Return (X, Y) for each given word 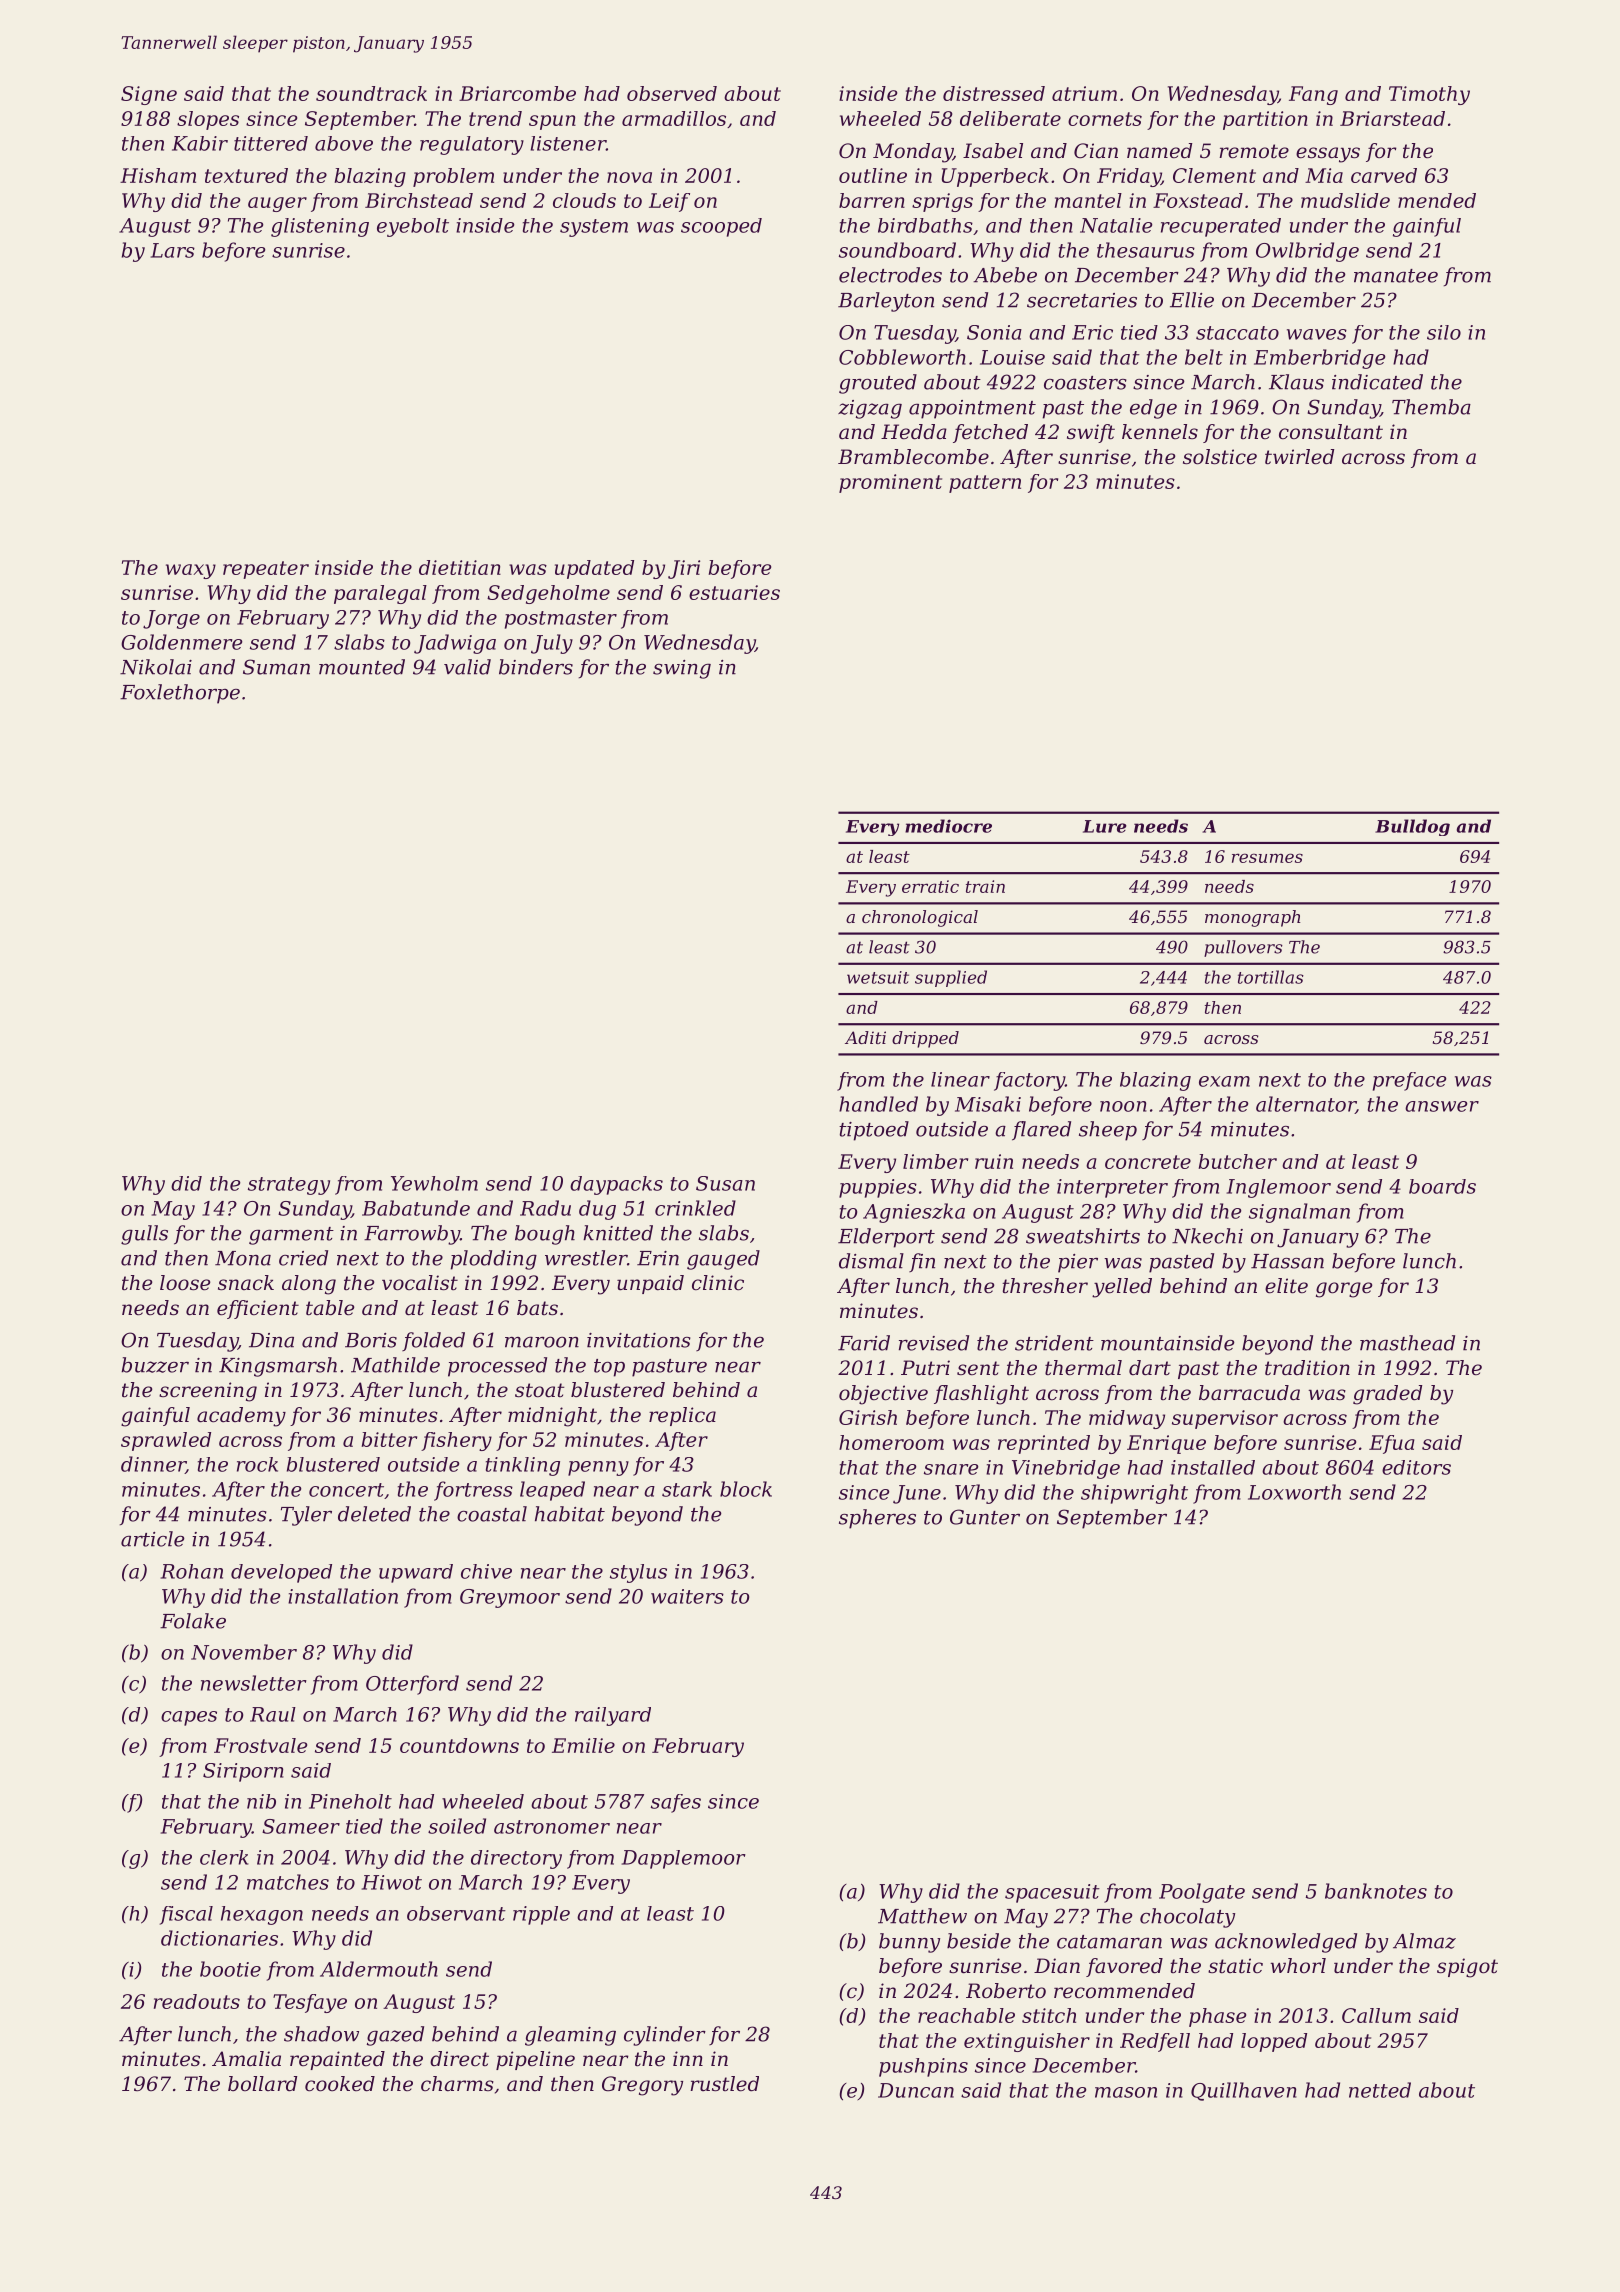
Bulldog (1412, 827)
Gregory (642, 2086)
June (917, 1494)
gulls (144, 1235)
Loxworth (1294, 1492)
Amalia (246, 2059)
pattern (985, 484)
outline (873, 175)
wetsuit (878, 977)
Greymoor (510, 1598)
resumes (1267, 858)
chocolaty (1187, 1918)
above (344, 143)
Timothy (1429, 95)
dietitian (460, 567)
